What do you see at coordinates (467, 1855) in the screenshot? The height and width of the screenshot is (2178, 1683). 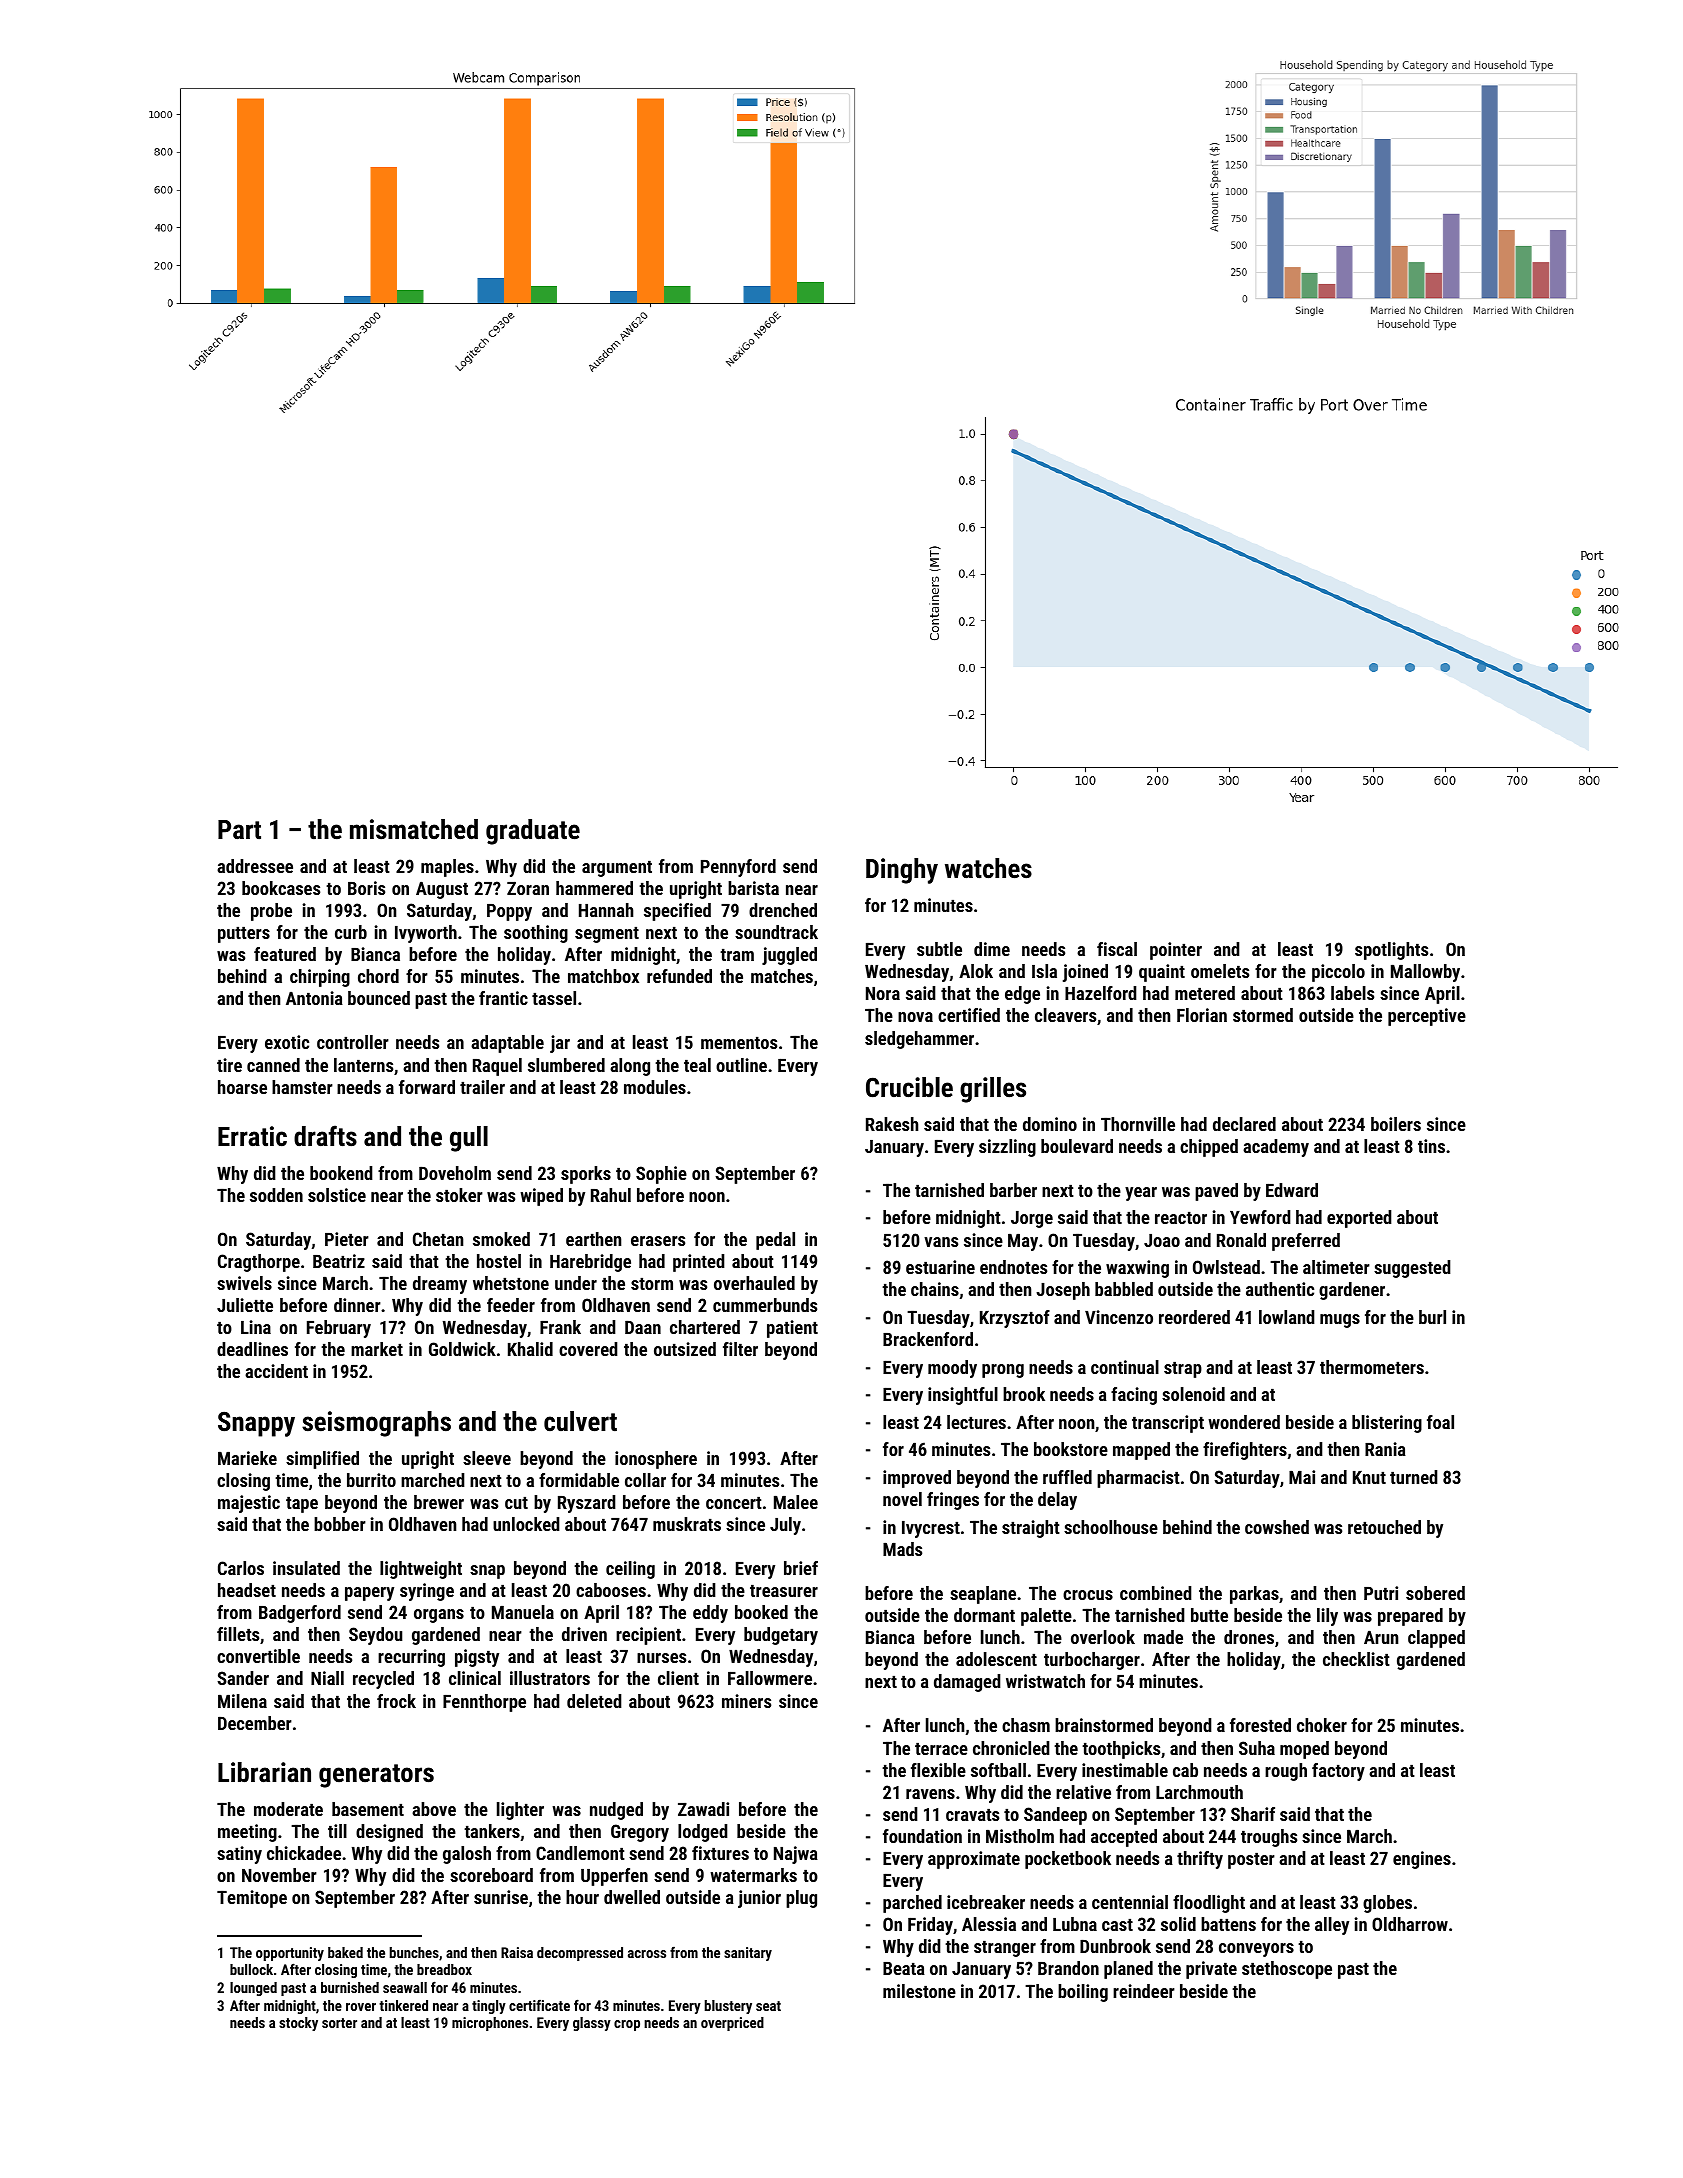 I see `galosh` at bounding box center [467, 1855].
